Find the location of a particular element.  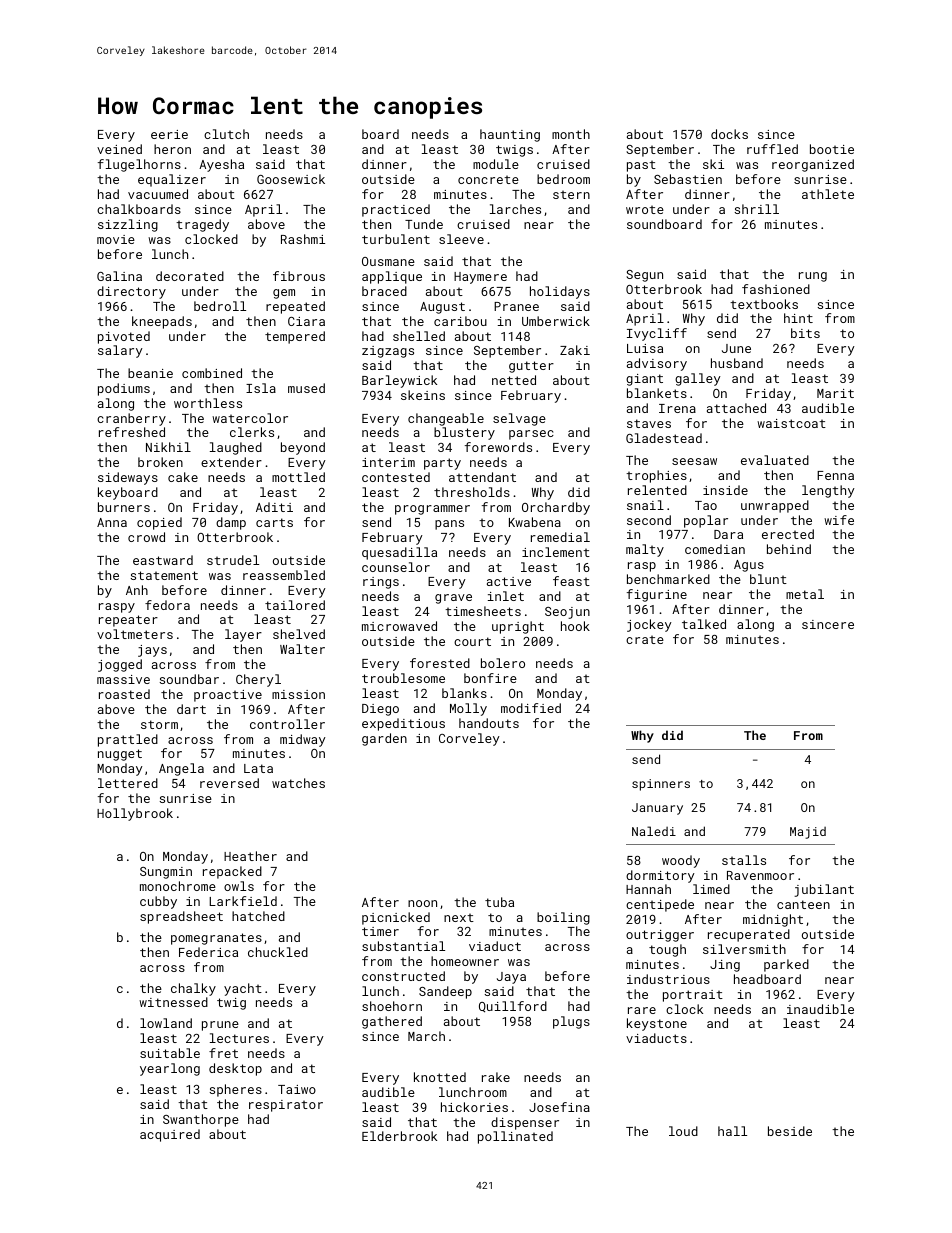

acquired is located at coordinates (170, 1135).
